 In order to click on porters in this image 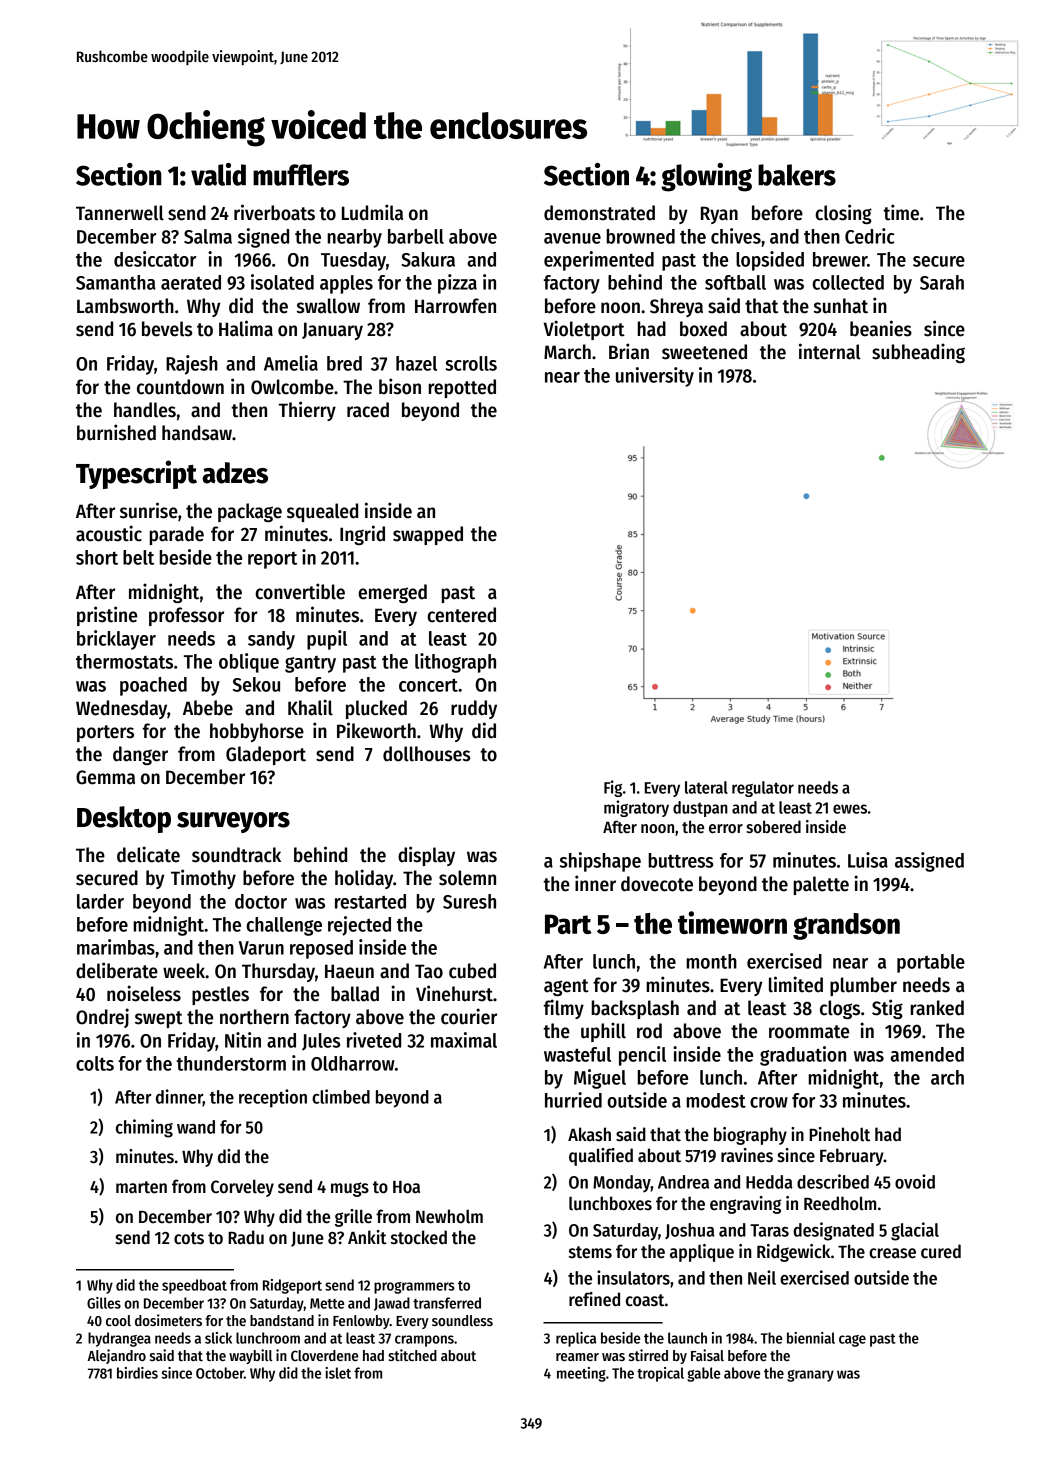, I will do `click(105, 733)`.
